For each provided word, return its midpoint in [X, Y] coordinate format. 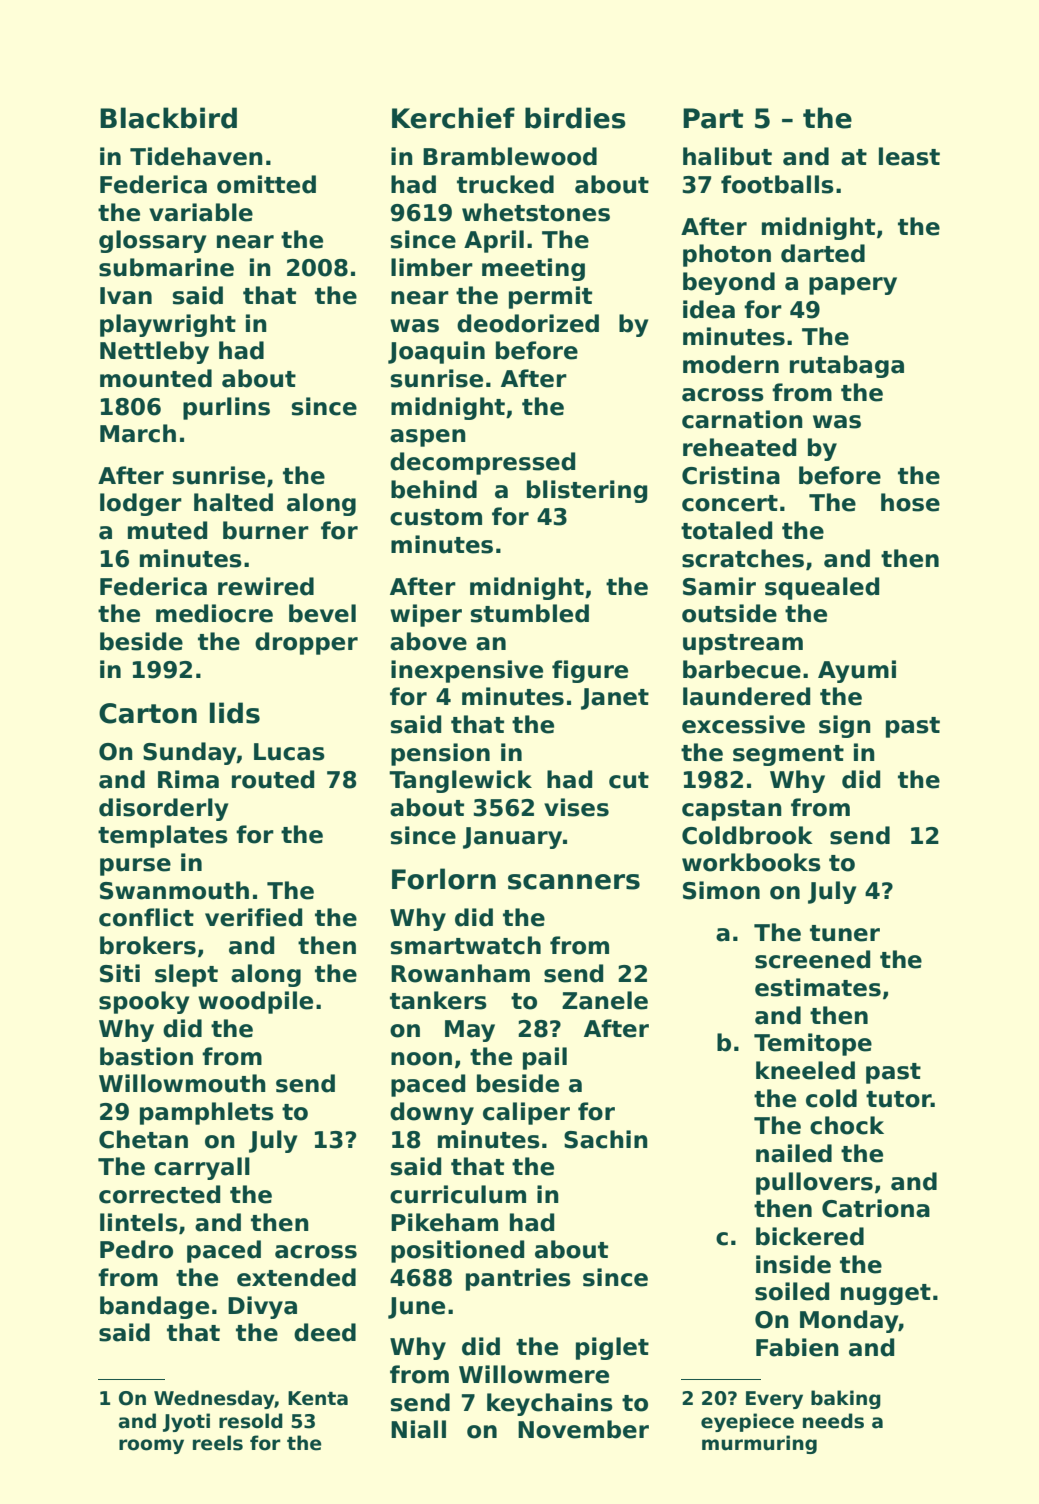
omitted [266, 184]
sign [845, 726]
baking [846, 1399]
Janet [615, 699]
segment [788, 755]
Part [713, 118]
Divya [262, 1307]
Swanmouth [174, 890]
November [583, 1429]
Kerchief [453, 118]
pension [440, 754]
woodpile [255, 1002]
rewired [266, 586]
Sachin [606, 1139]
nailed [794, 1153]
